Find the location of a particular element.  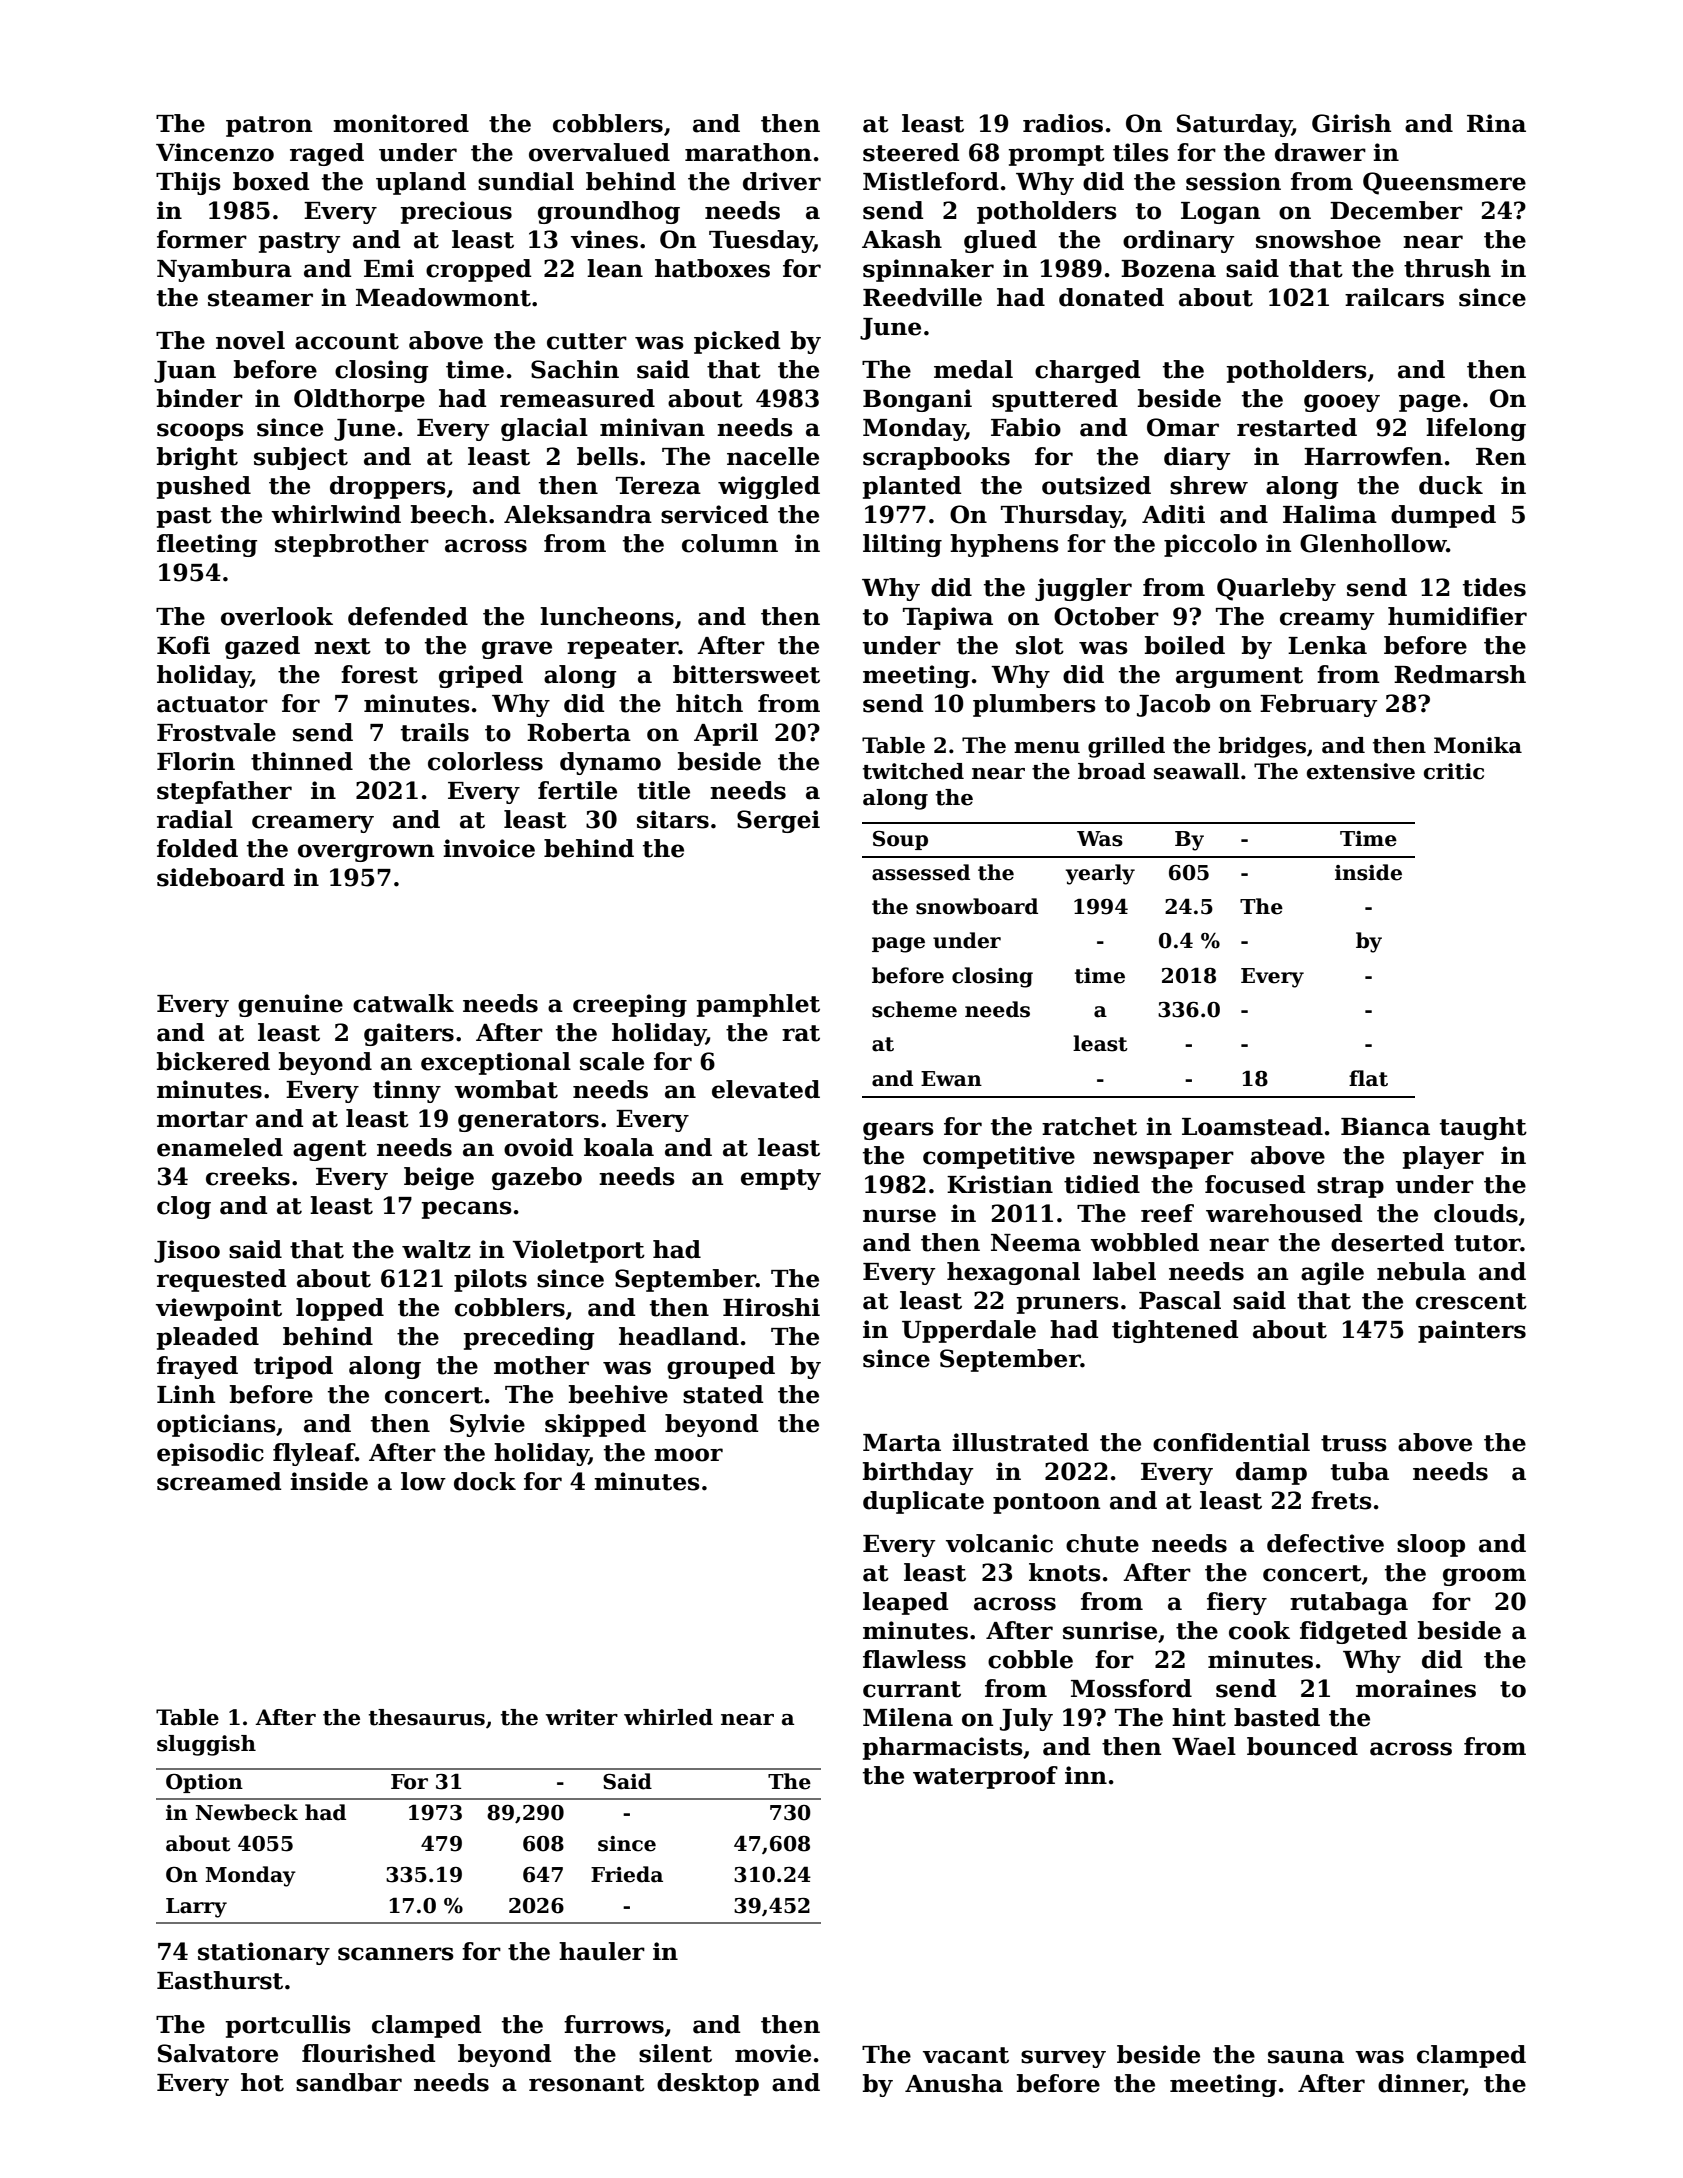

Loamstead is located at coordinates (1252, 1126).
